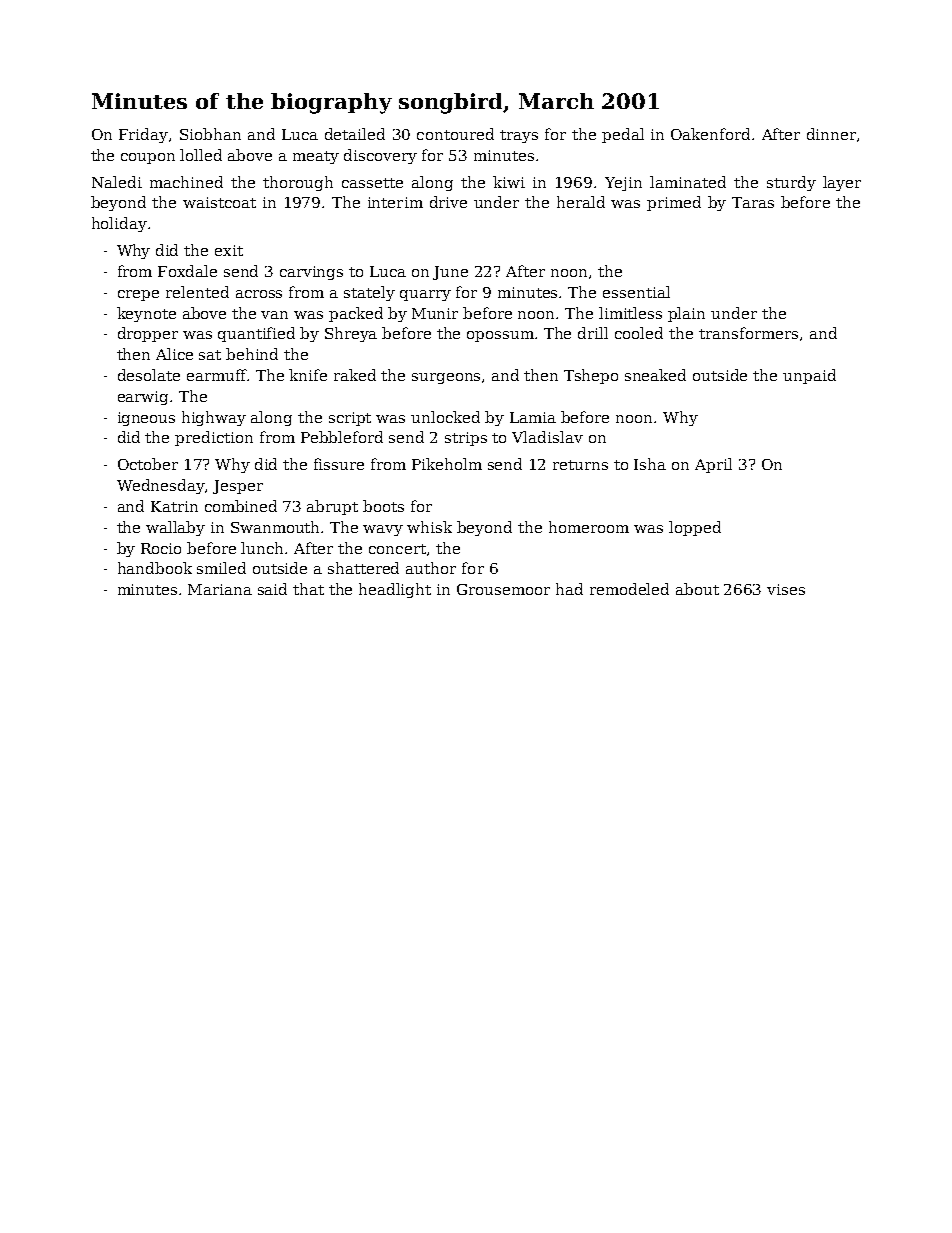  Describe the element at coordinates (569, 589) in the document. I see `had` at that location.
